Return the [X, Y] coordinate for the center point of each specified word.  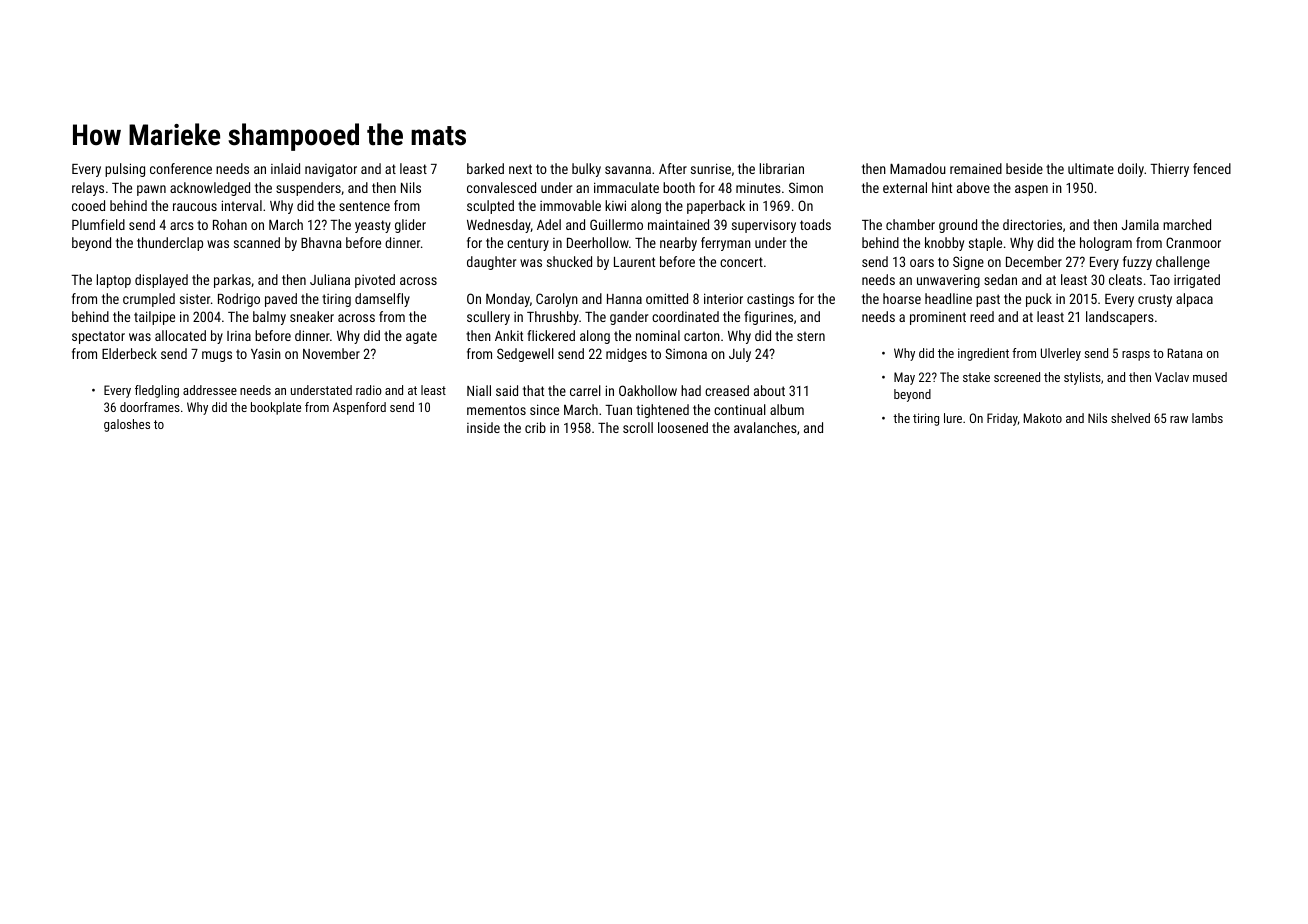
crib [535, 427]
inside [483, 427]
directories [1032, 224]
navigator [331, 170]
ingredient [983, 354]
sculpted [490, 207]
